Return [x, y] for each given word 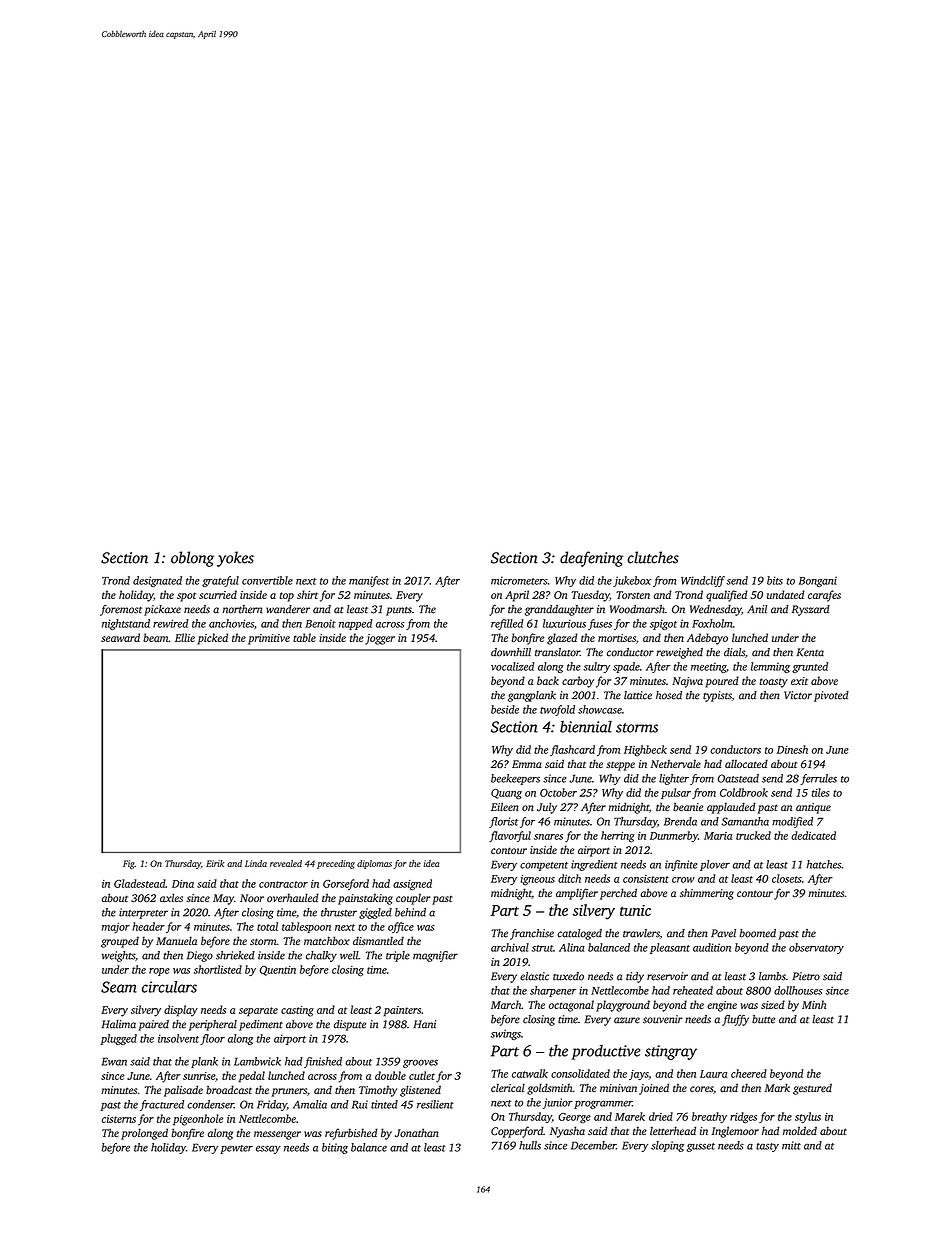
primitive [269, 639]
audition [712, 947]
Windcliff [703, 581]
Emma [527, 764]
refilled [507, 624]
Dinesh [792, 749]
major [116, 928]
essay [268, 1149]
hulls [530, 1145]
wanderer [288, 609]
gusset [701, 1147]
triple [398, 956]
